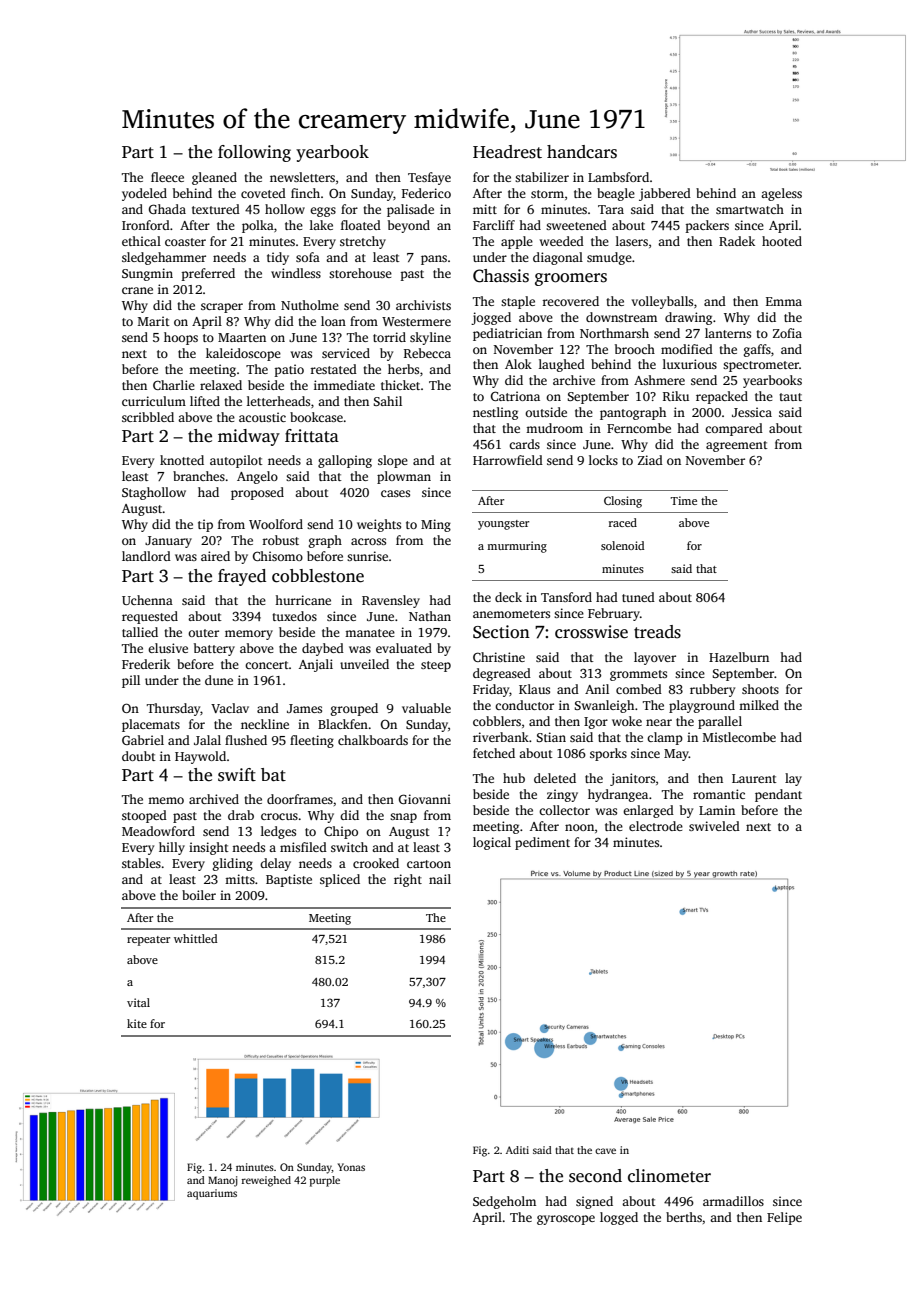  What do you see at coordinates (759, 705) in the page?
I see `milked` at bounding box center [759, 705].
